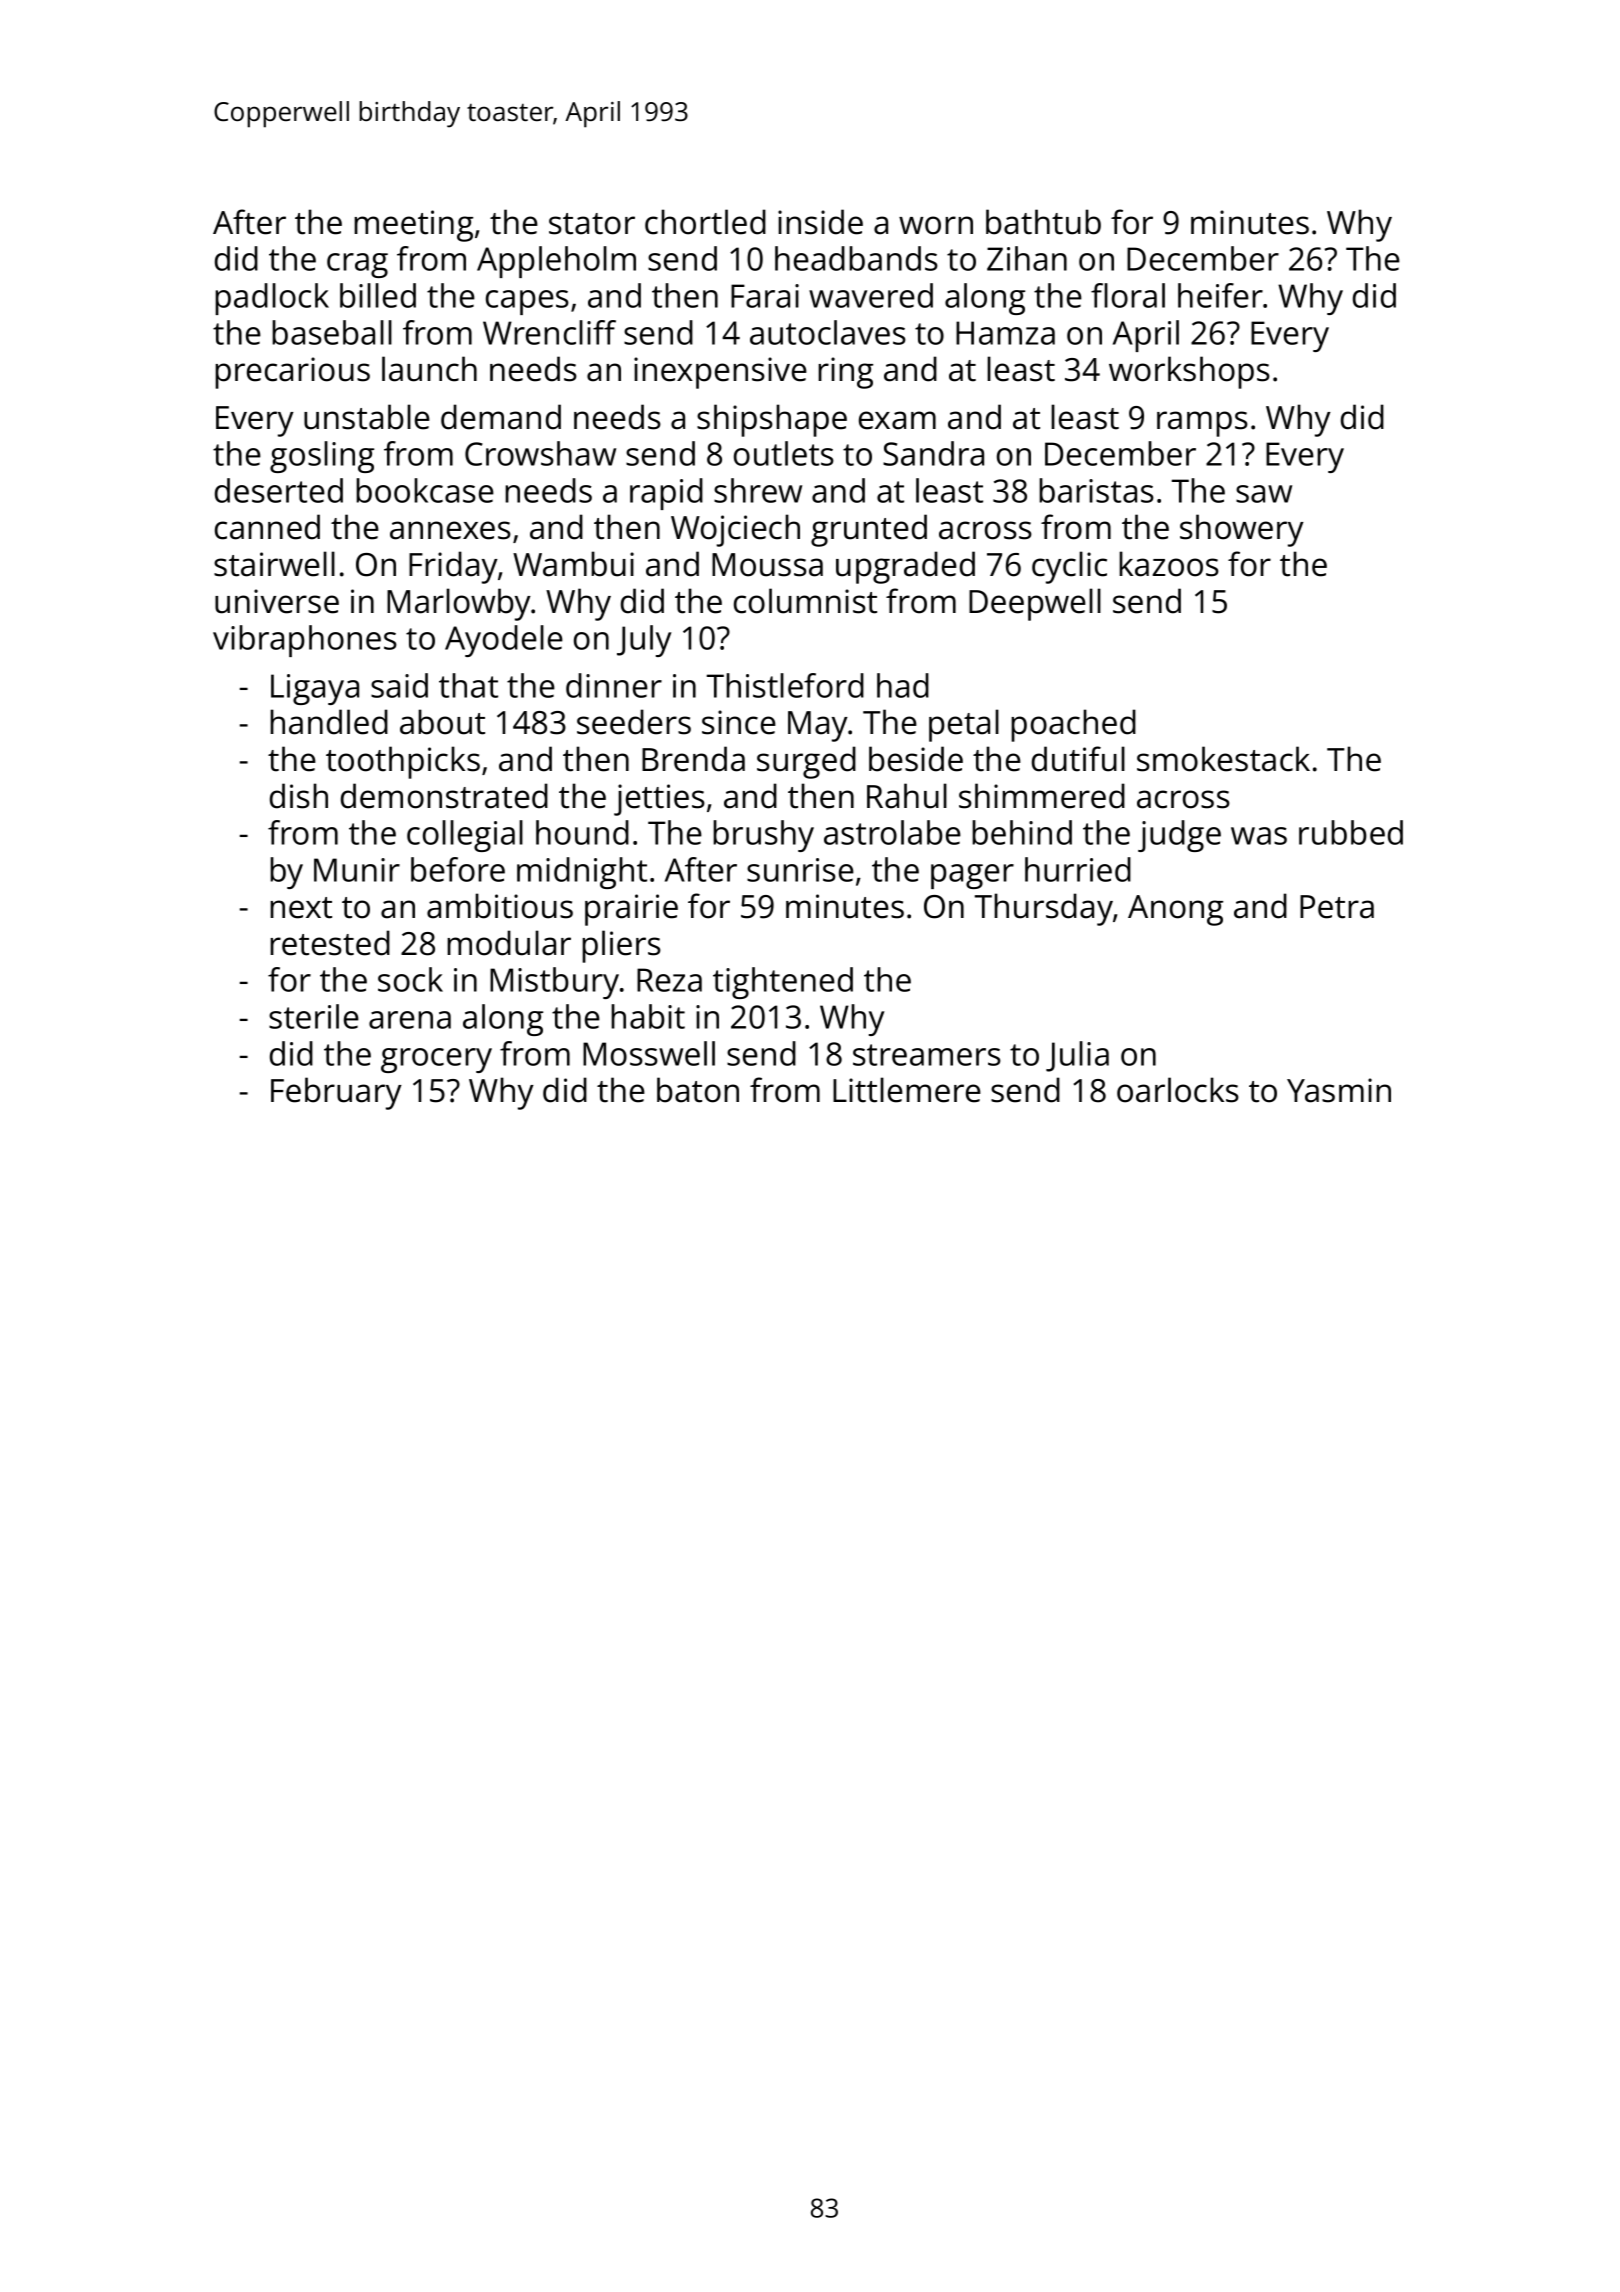 Image resolution: width=1620 pixels, height=2292 pixels. What do you see at coordinates (903, 685) in the page?
I see `had` at bounding box center [903, 685].
